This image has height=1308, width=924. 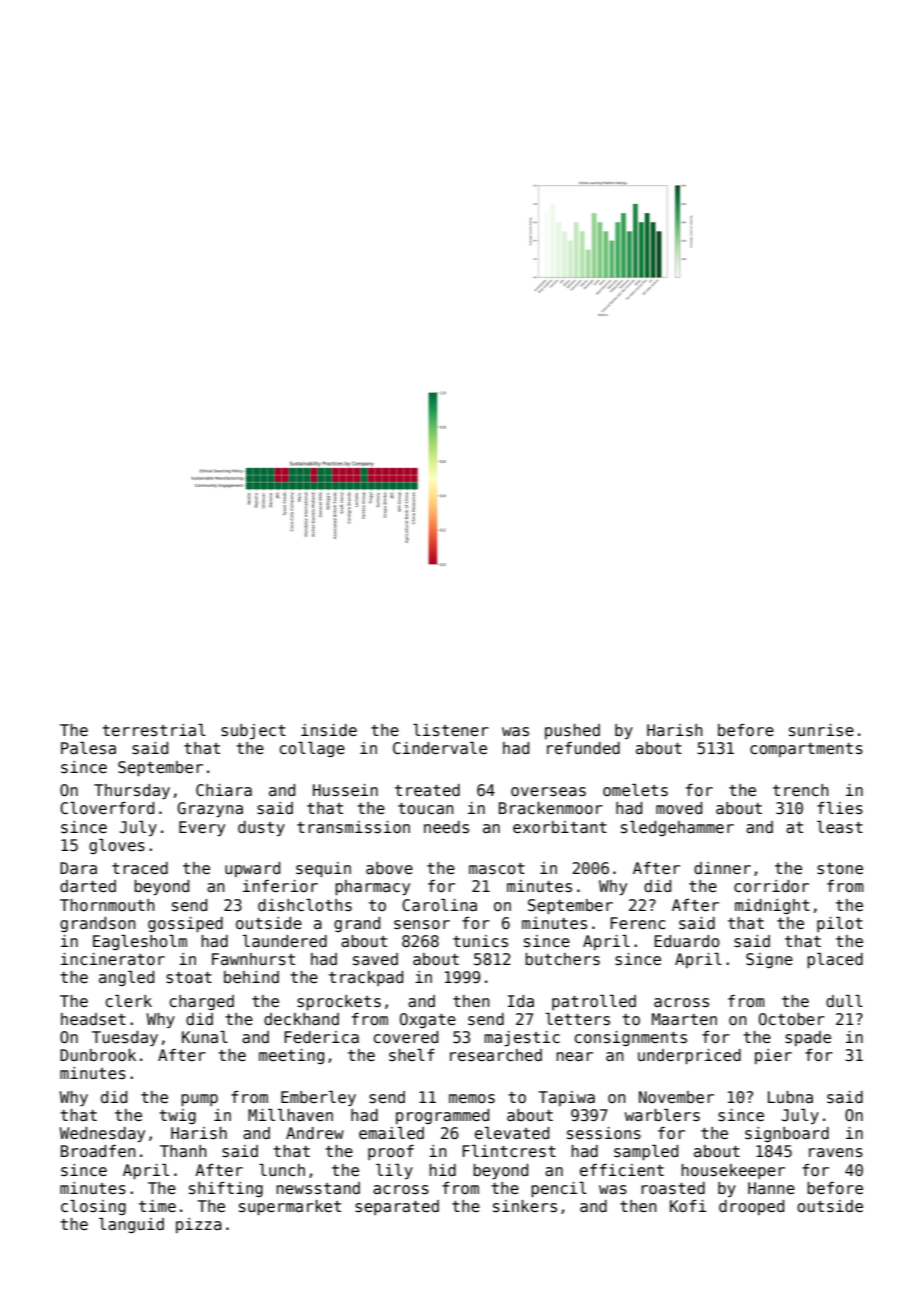 What do you see at coordinates (790, 1097) in the image?
I see `Lubna` at bounding box center [790, 1097].
